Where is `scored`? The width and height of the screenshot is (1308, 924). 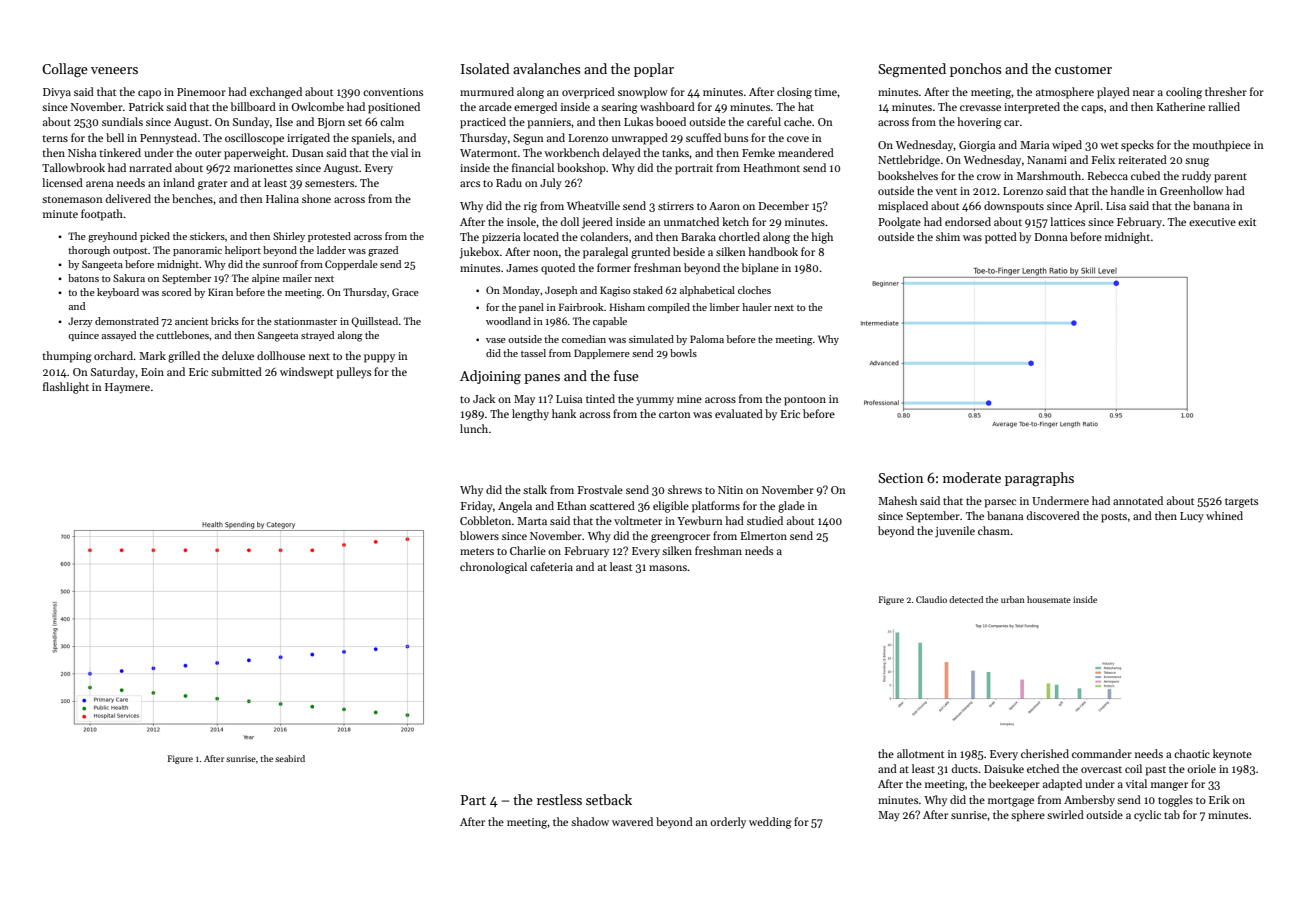
scored is located at coordinates (176, 292).
